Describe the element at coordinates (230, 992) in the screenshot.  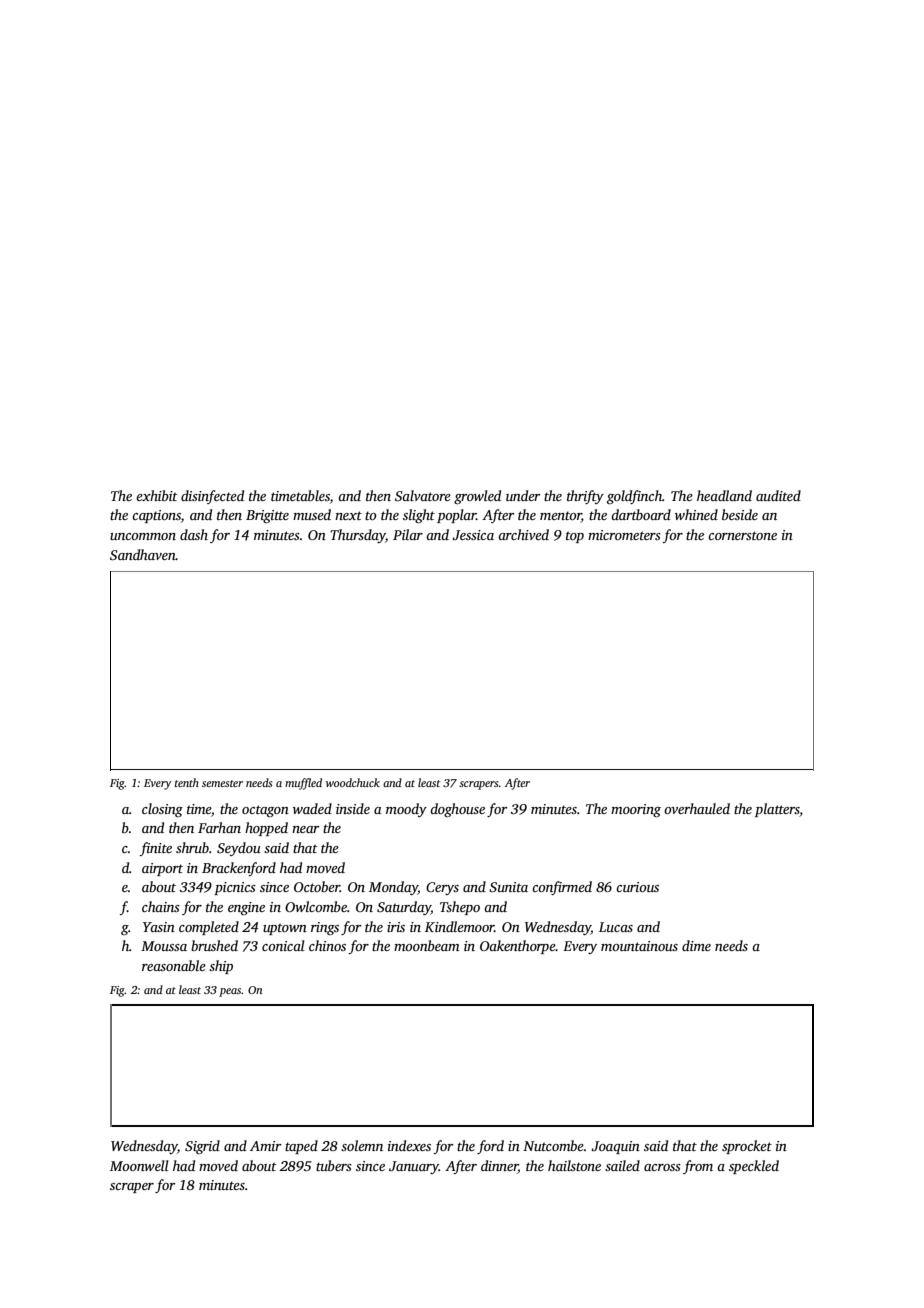
I see `peas` at that location.
